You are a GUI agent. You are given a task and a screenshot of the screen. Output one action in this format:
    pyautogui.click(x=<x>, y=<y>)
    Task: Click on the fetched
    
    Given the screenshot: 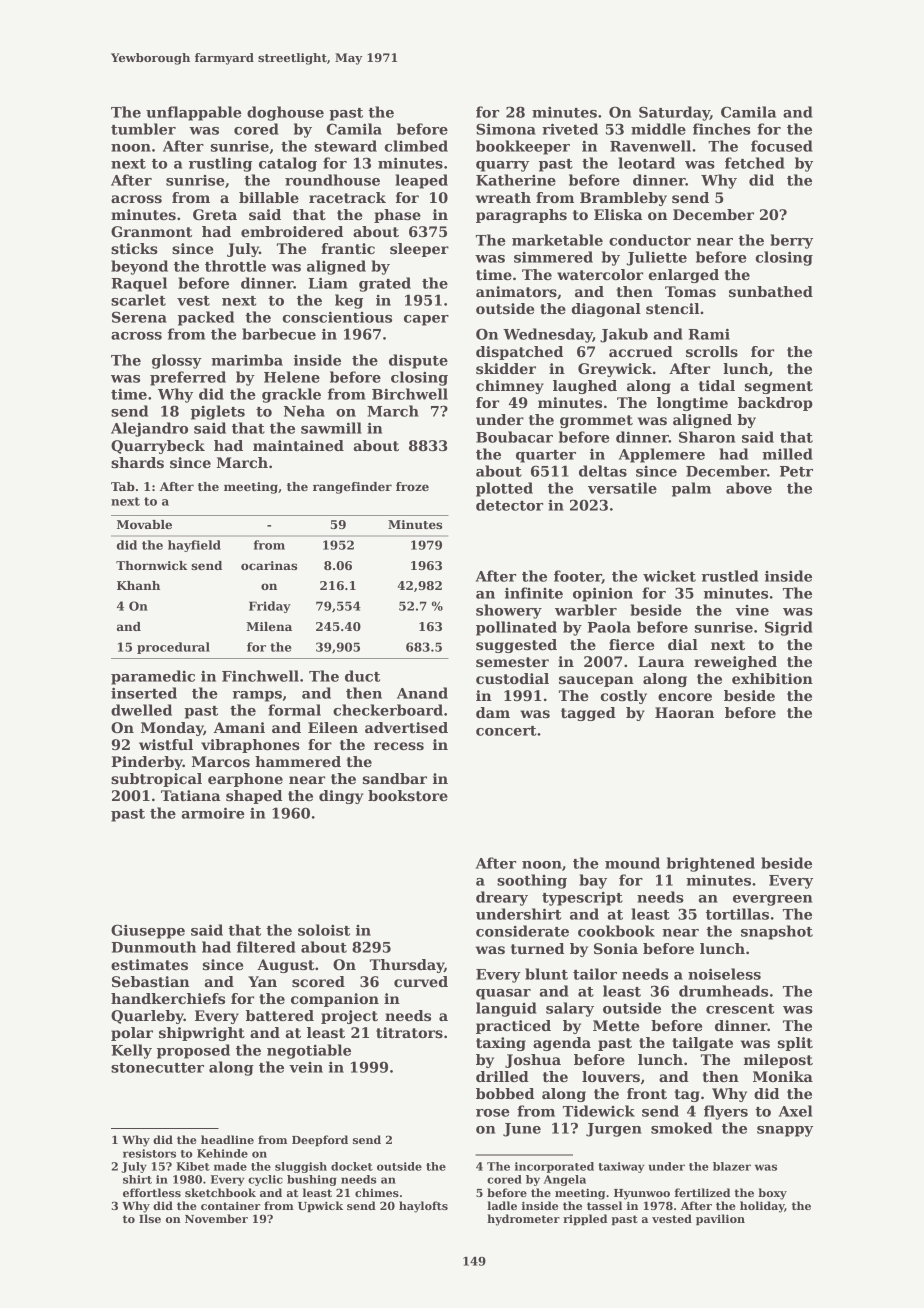 What is the action you would take?
    pyautogui.click(x=755, y=163)
